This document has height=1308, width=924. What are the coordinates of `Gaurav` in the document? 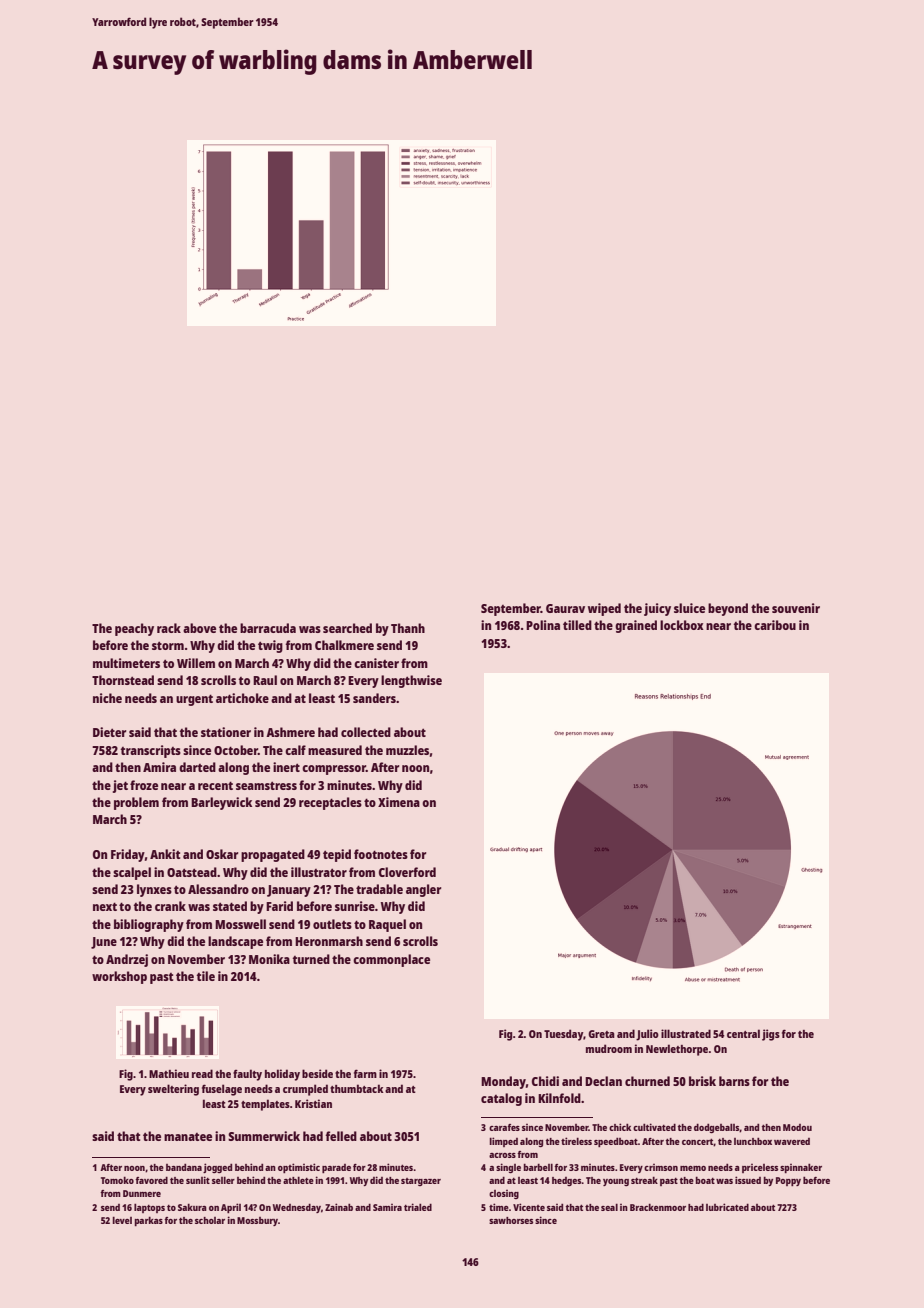 It's located at (565, 608).
